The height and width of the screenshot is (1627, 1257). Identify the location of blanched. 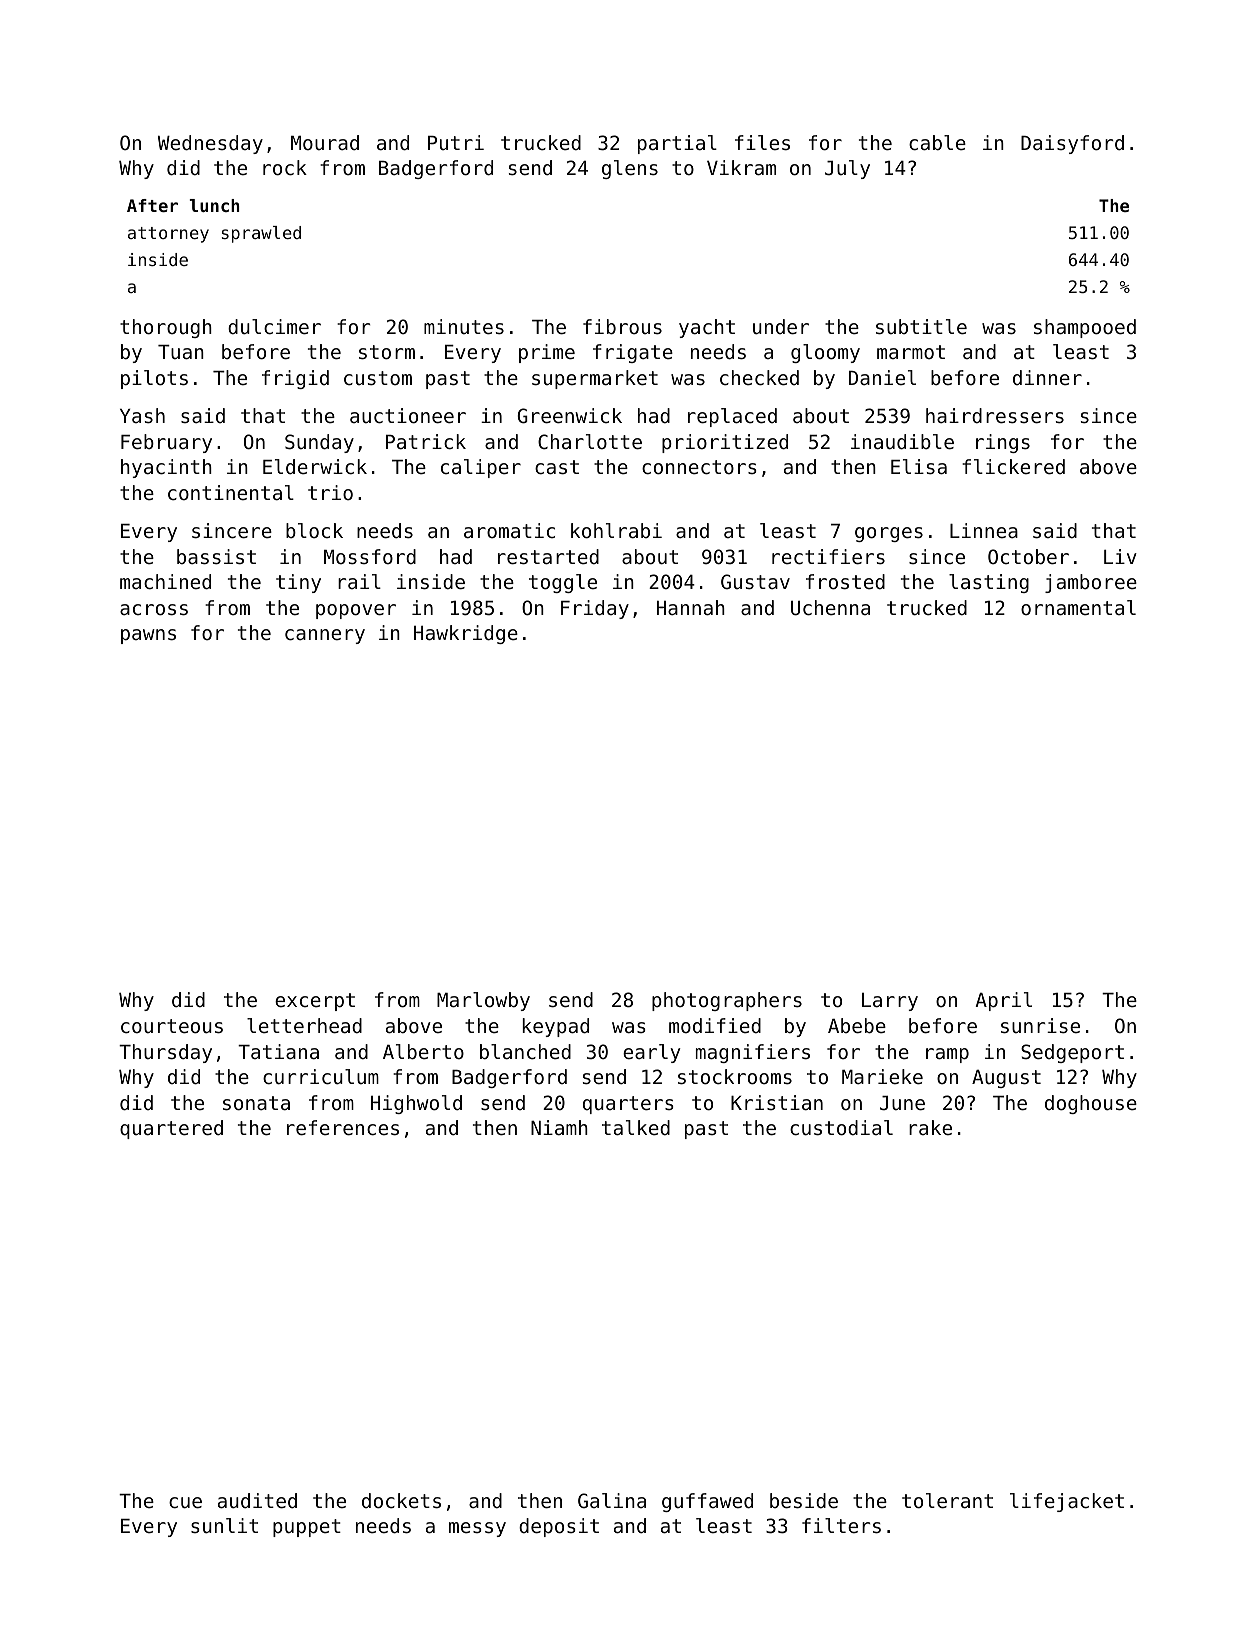
(525, 1052).
